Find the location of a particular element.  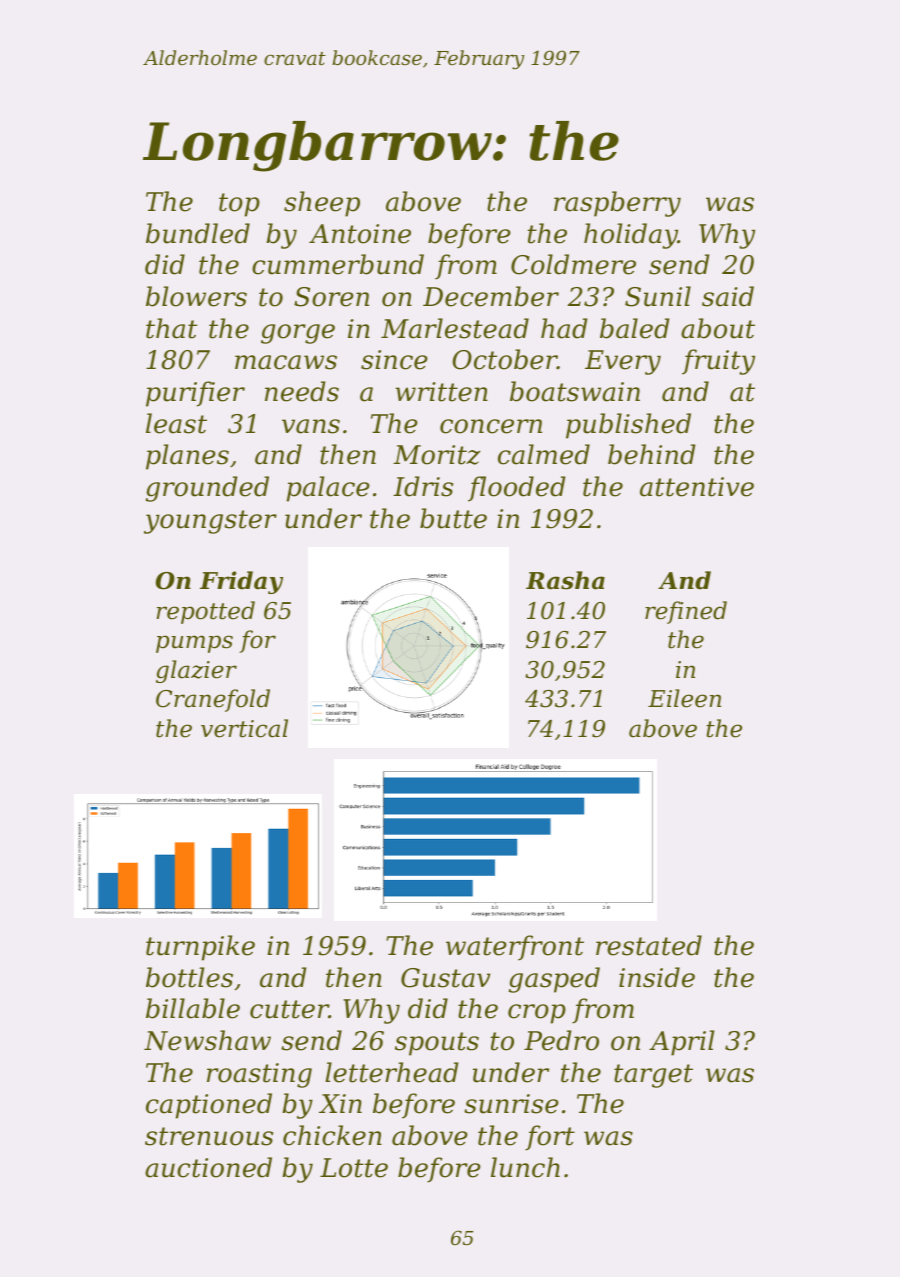

fruity is located at coordinates (718, 362).
